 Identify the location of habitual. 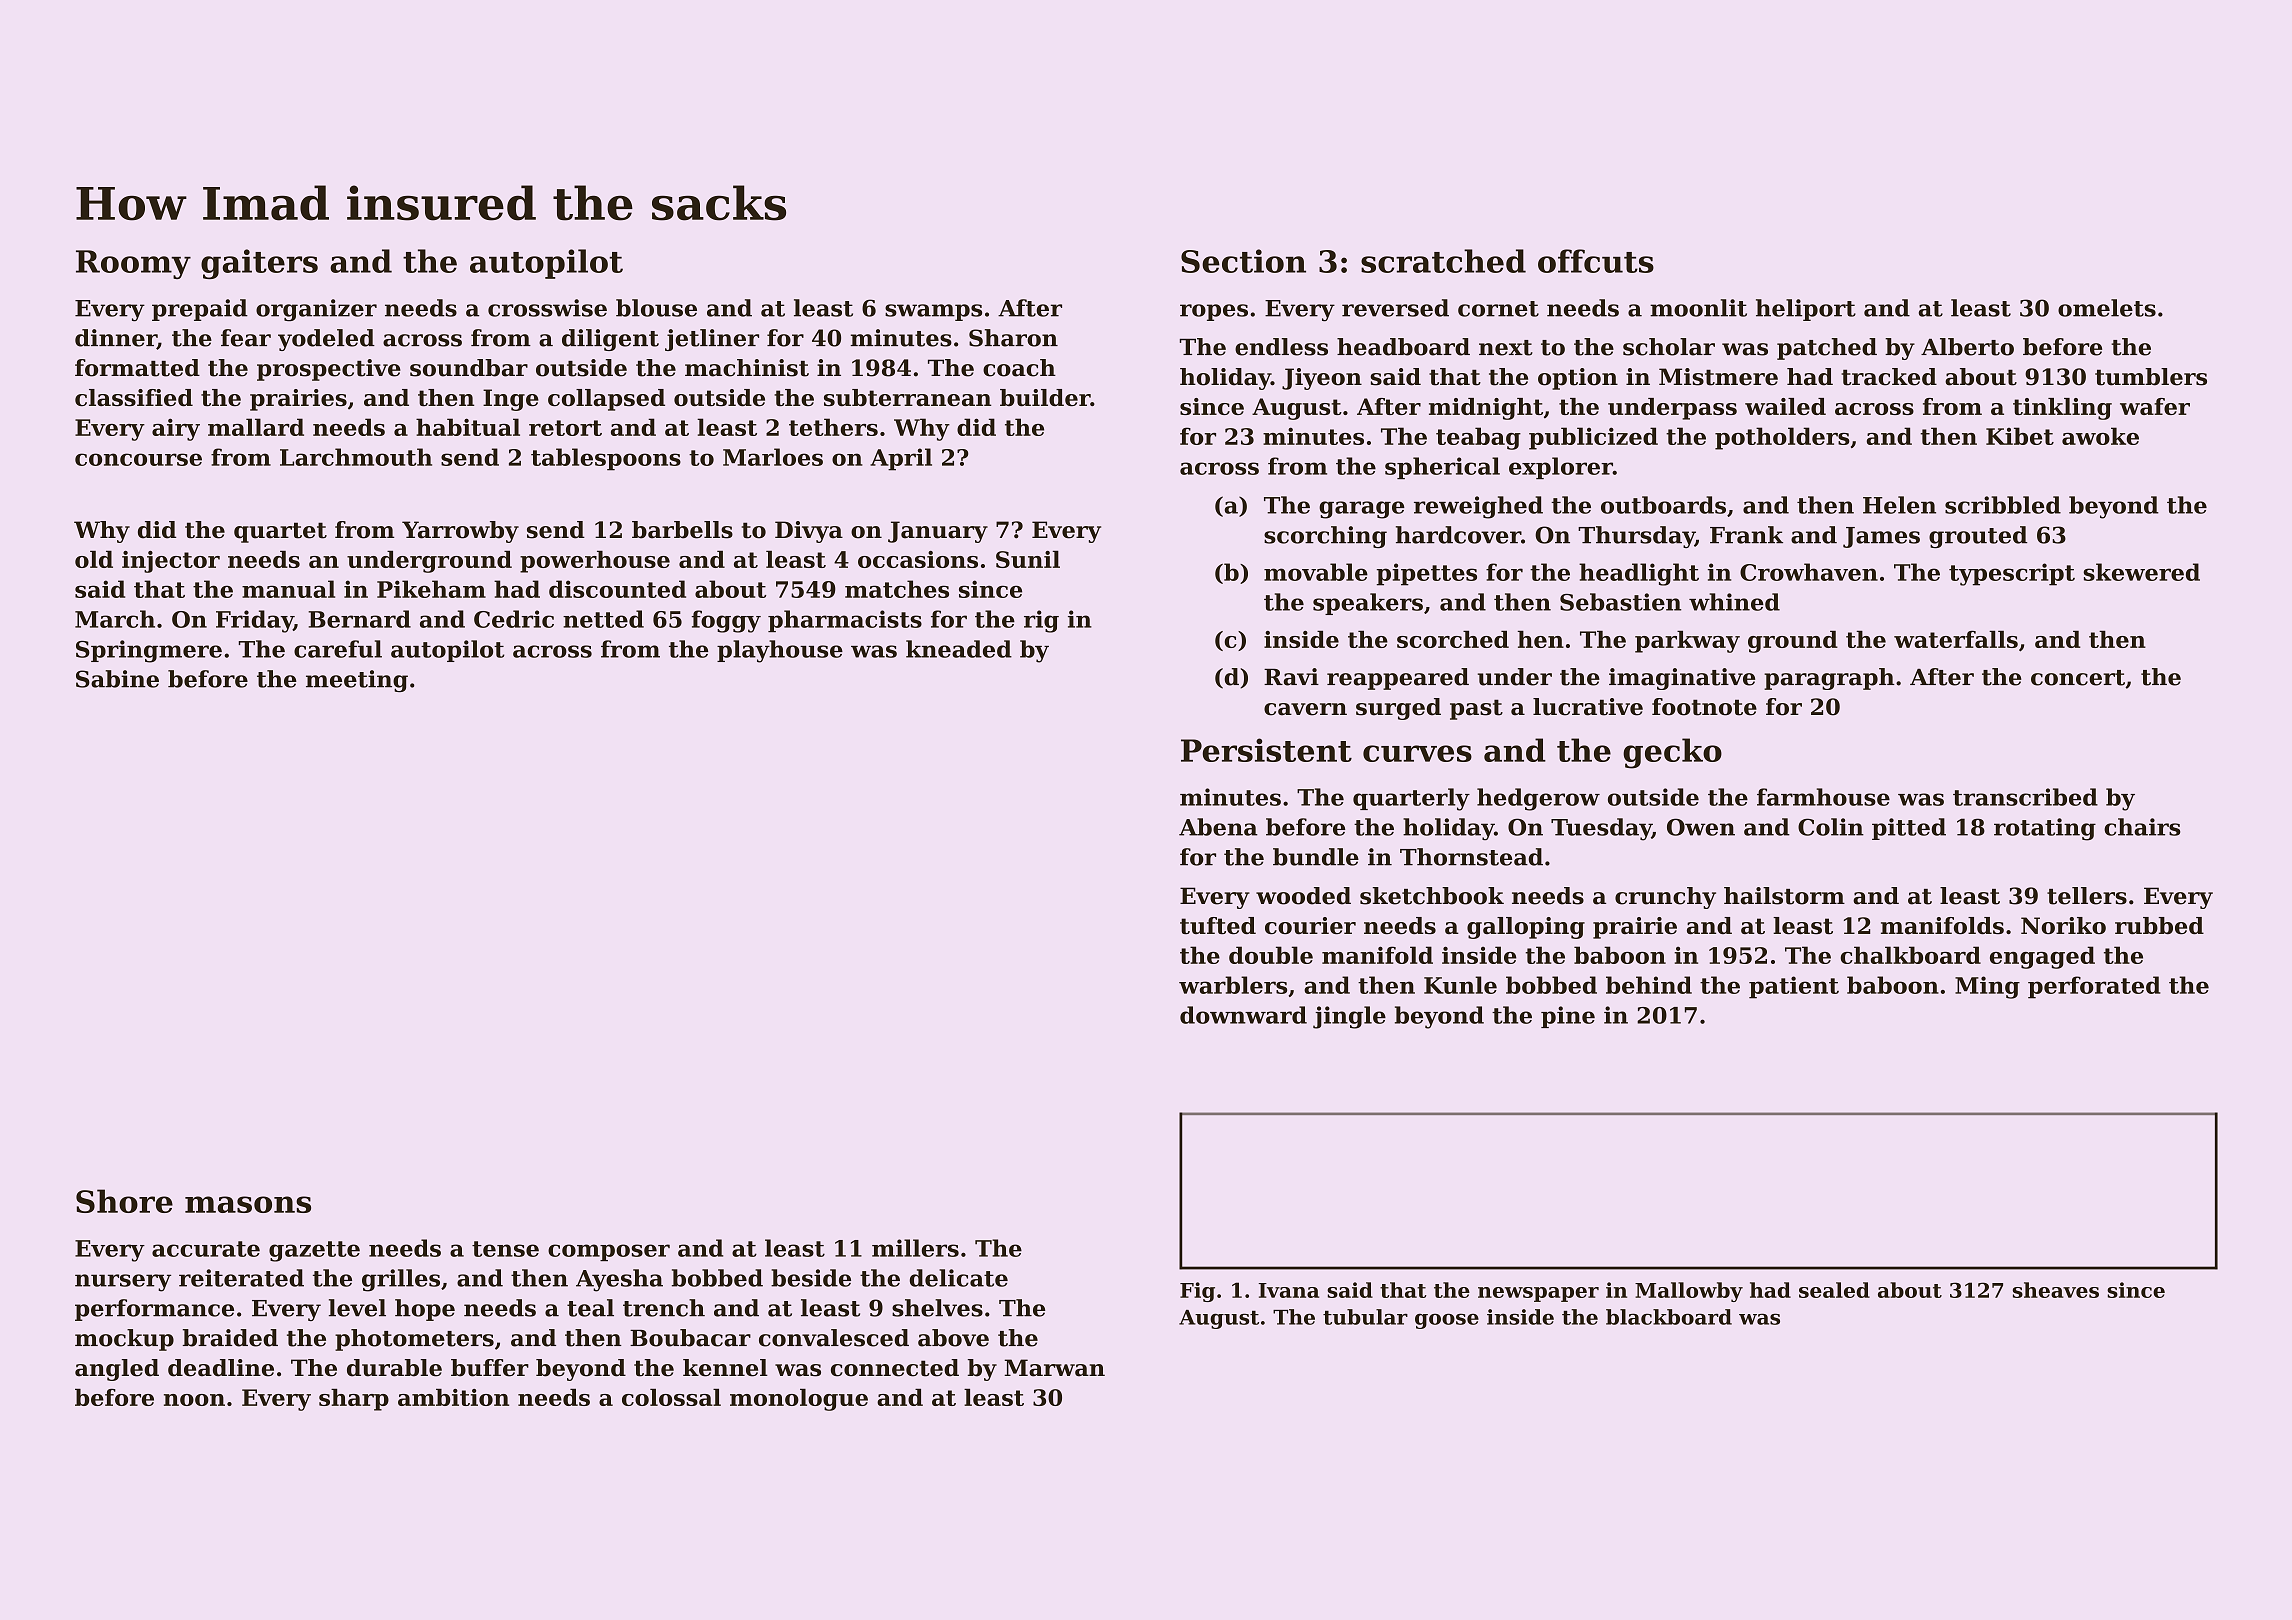
(468, 427).
